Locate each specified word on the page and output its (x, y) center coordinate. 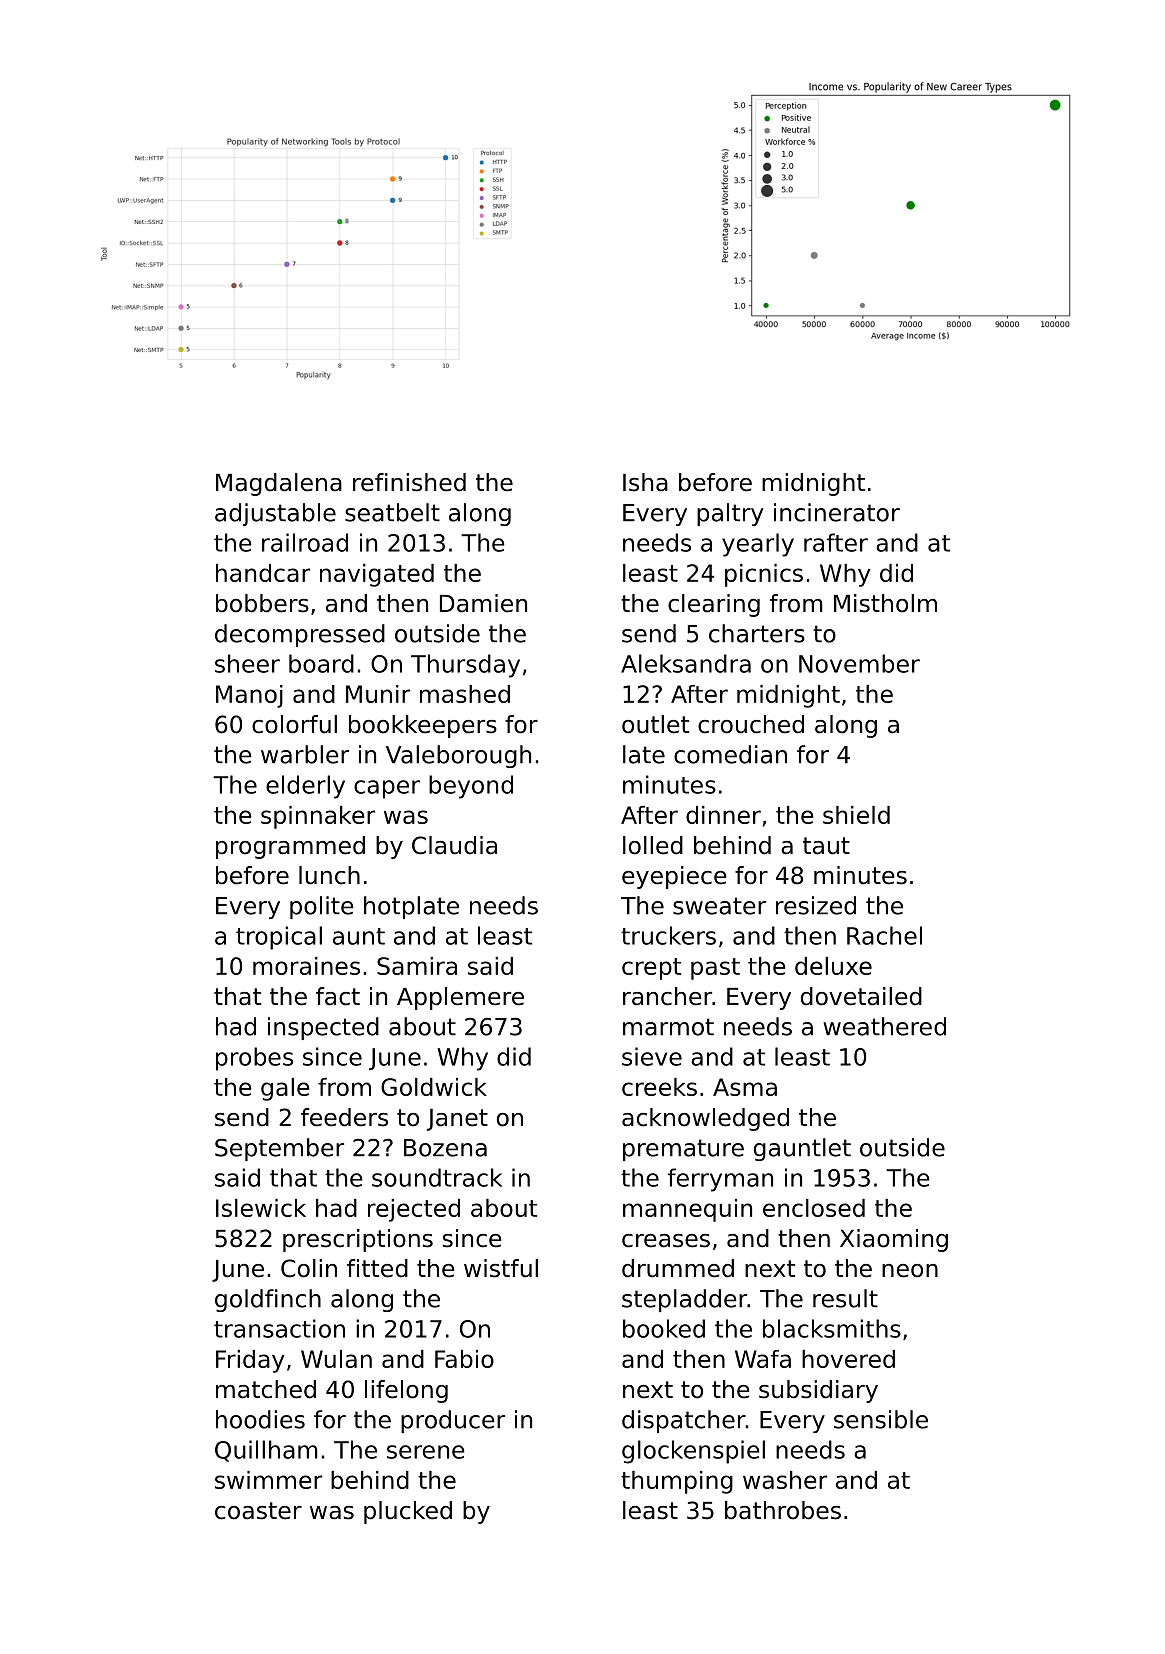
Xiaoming (894, 1240)
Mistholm (885, 603)
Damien (483, 603)
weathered (884, 1026)
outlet (655, 724)
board (321, 663)
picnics (764, 575)
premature (683, 1150)
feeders (344, 1117)
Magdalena (279, 484)
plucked (408, 1512)
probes (254, 1059)
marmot (668, 1027)
